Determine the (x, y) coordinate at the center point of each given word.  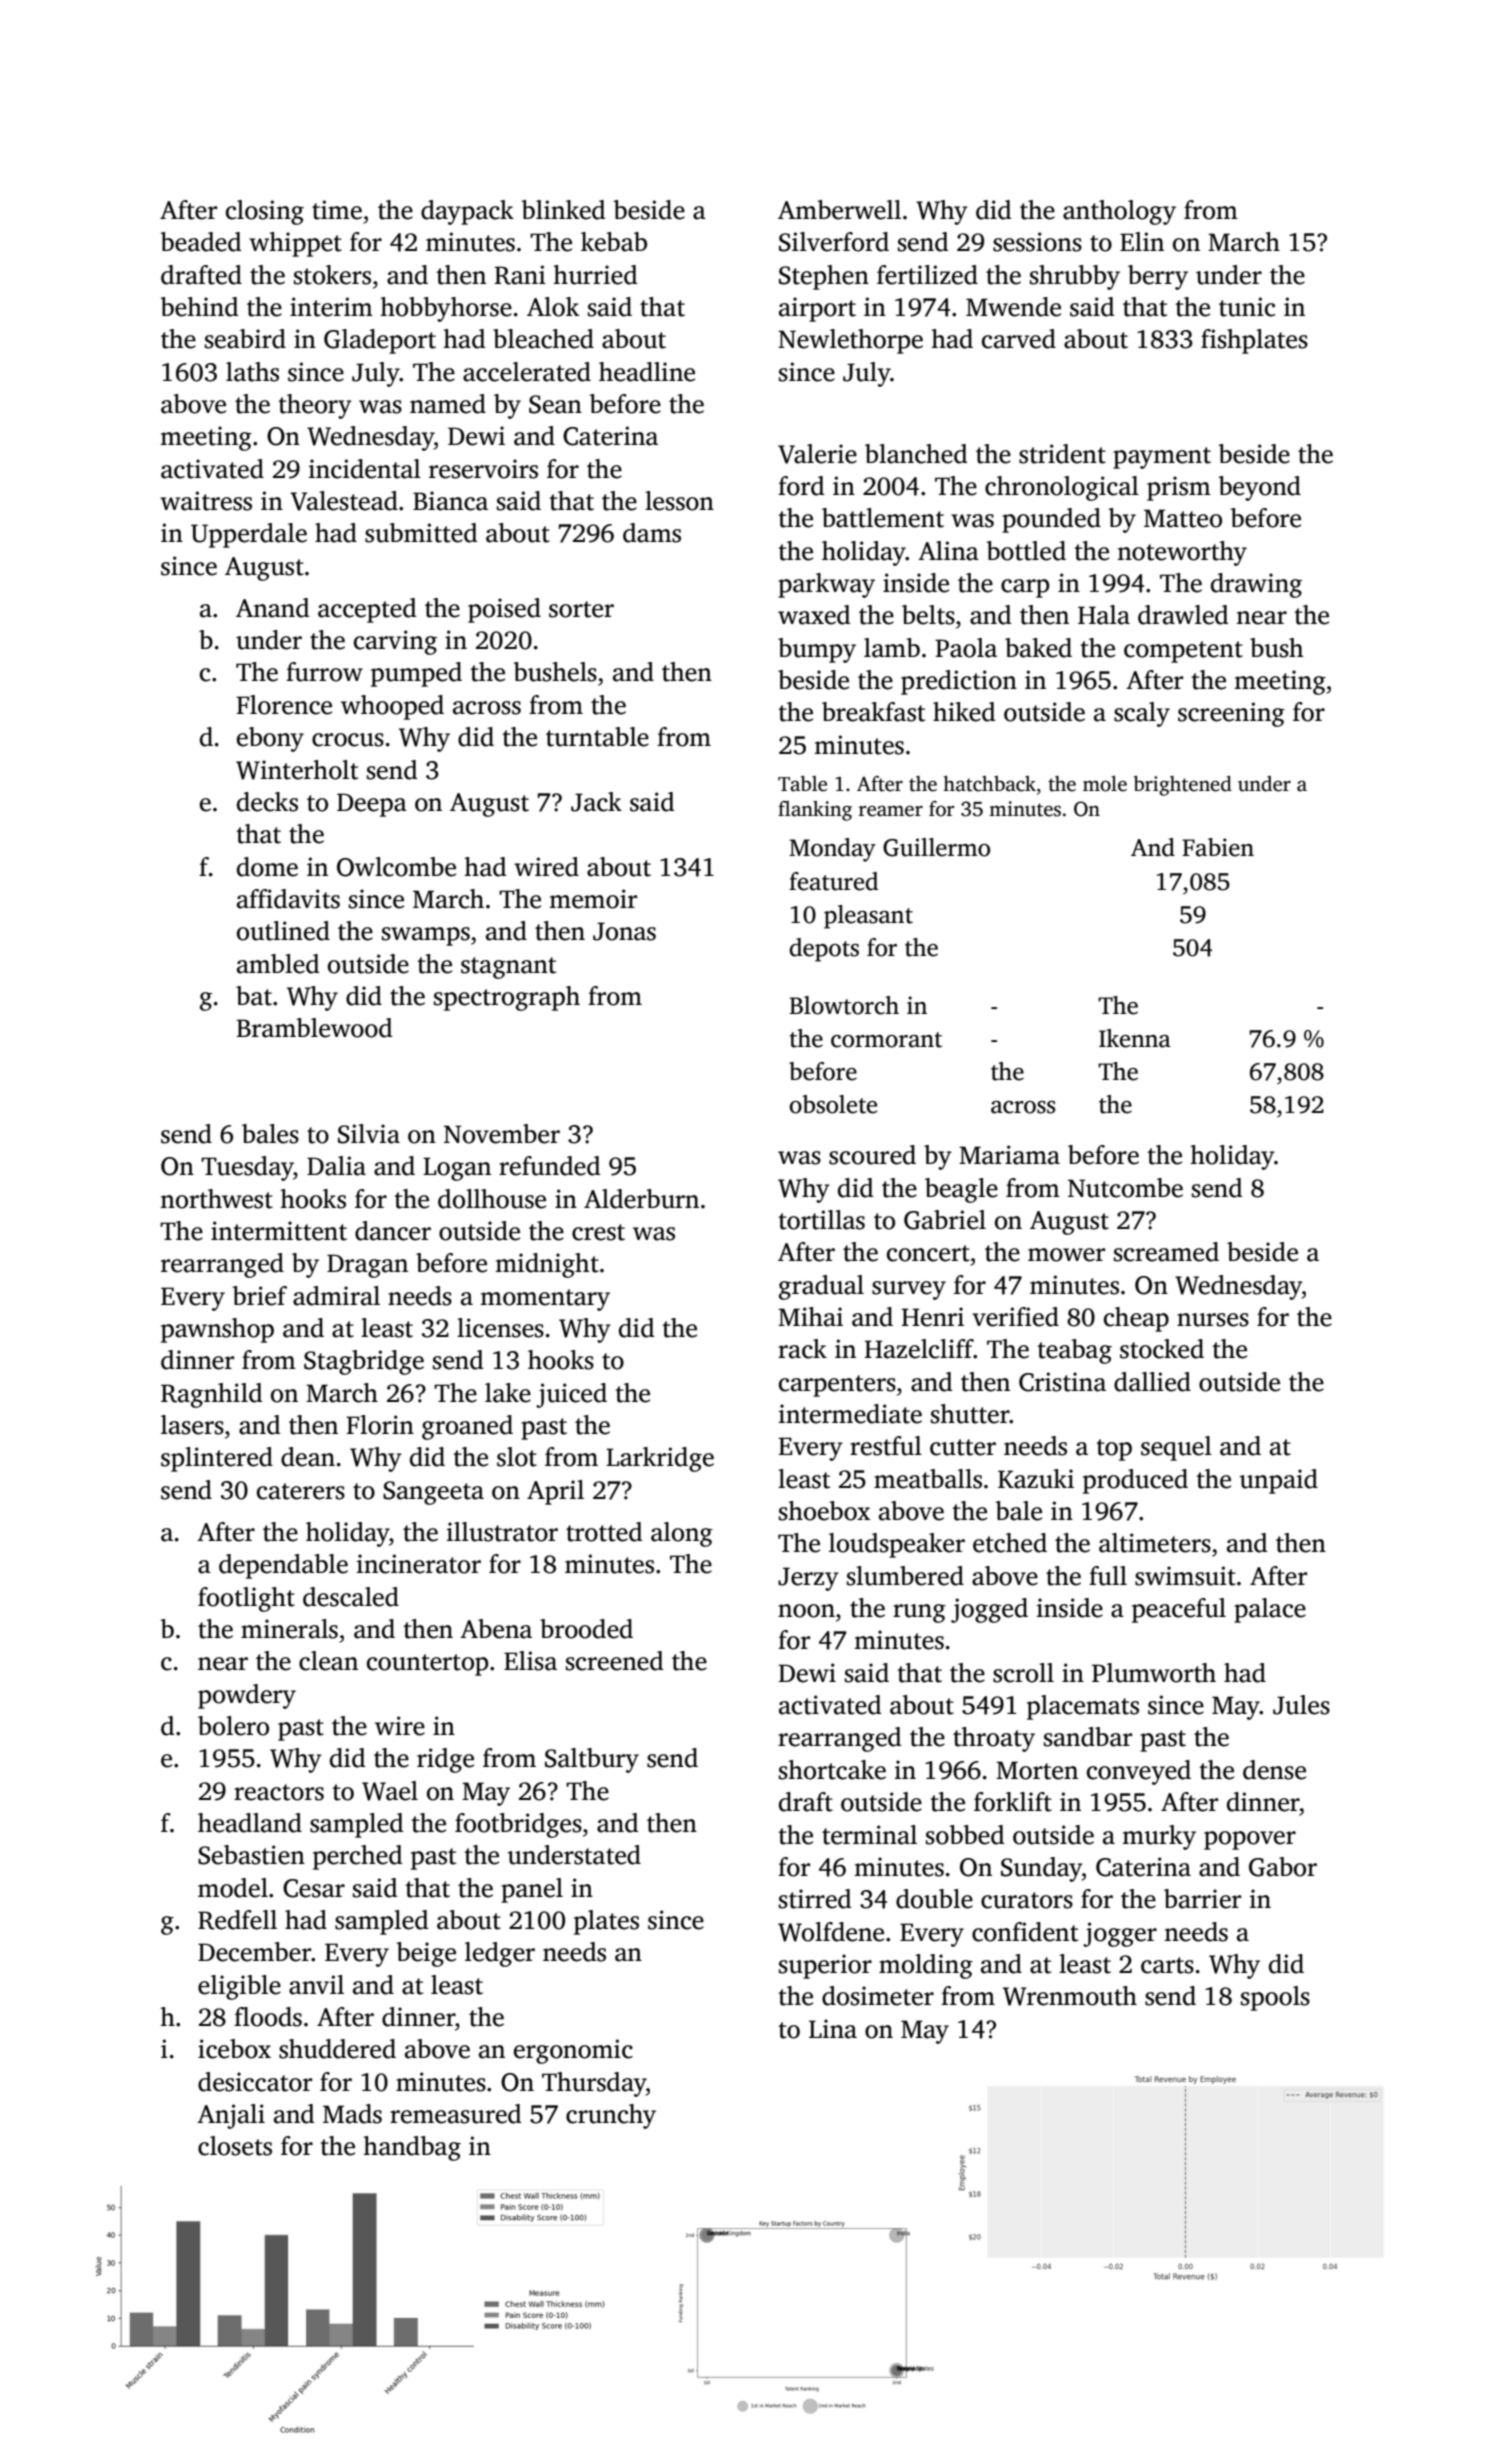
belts (928, 615)
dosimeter (878, 1996)
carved (1019, 339)
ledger (500, 1954)
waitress (206, 501)
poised (504, 610)
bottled (1026, 551)
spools (1275, 1998)
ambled (278, 964)
